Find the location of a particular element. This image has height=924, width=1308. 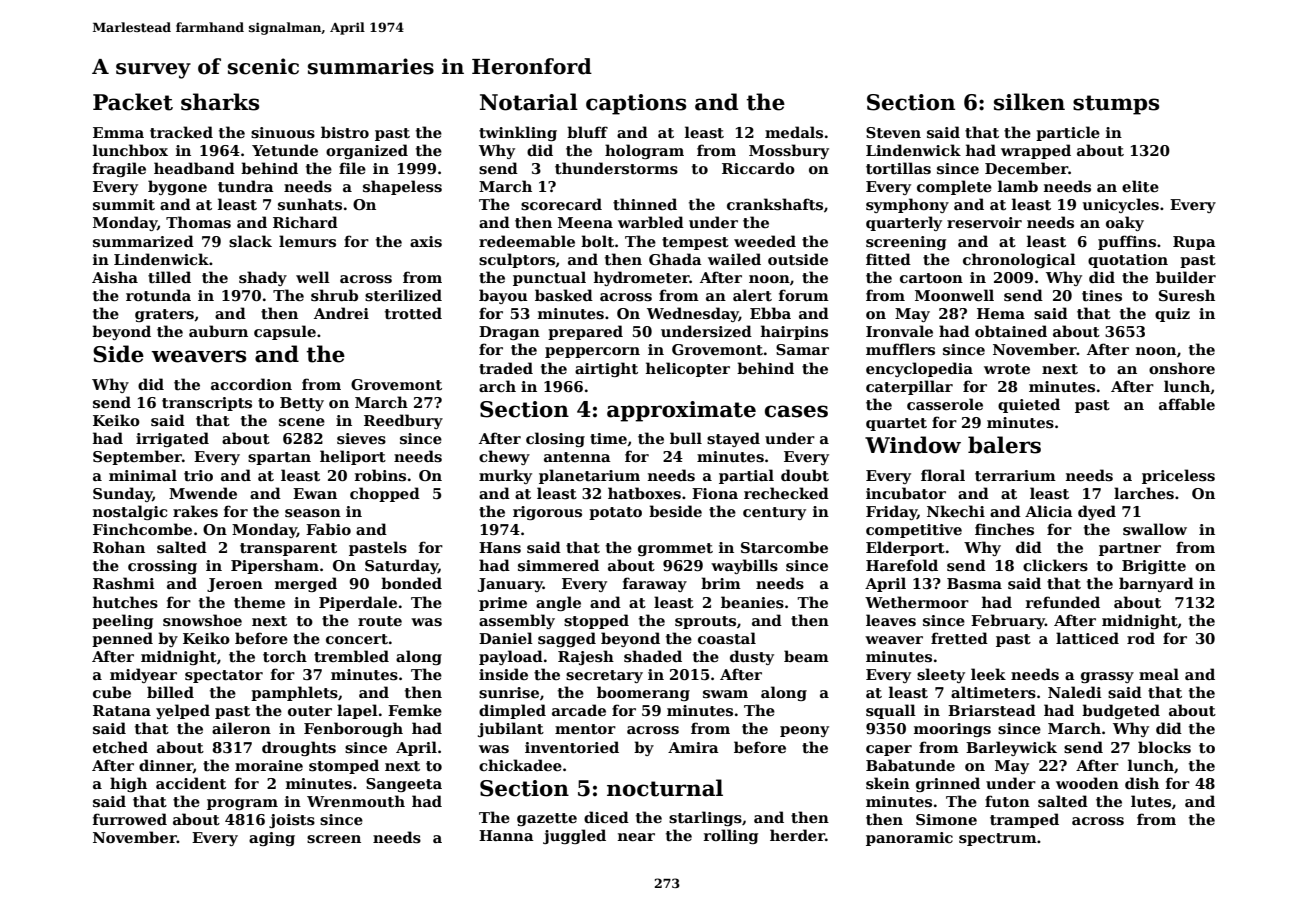

sharks is located at coordinates (220, 102).
